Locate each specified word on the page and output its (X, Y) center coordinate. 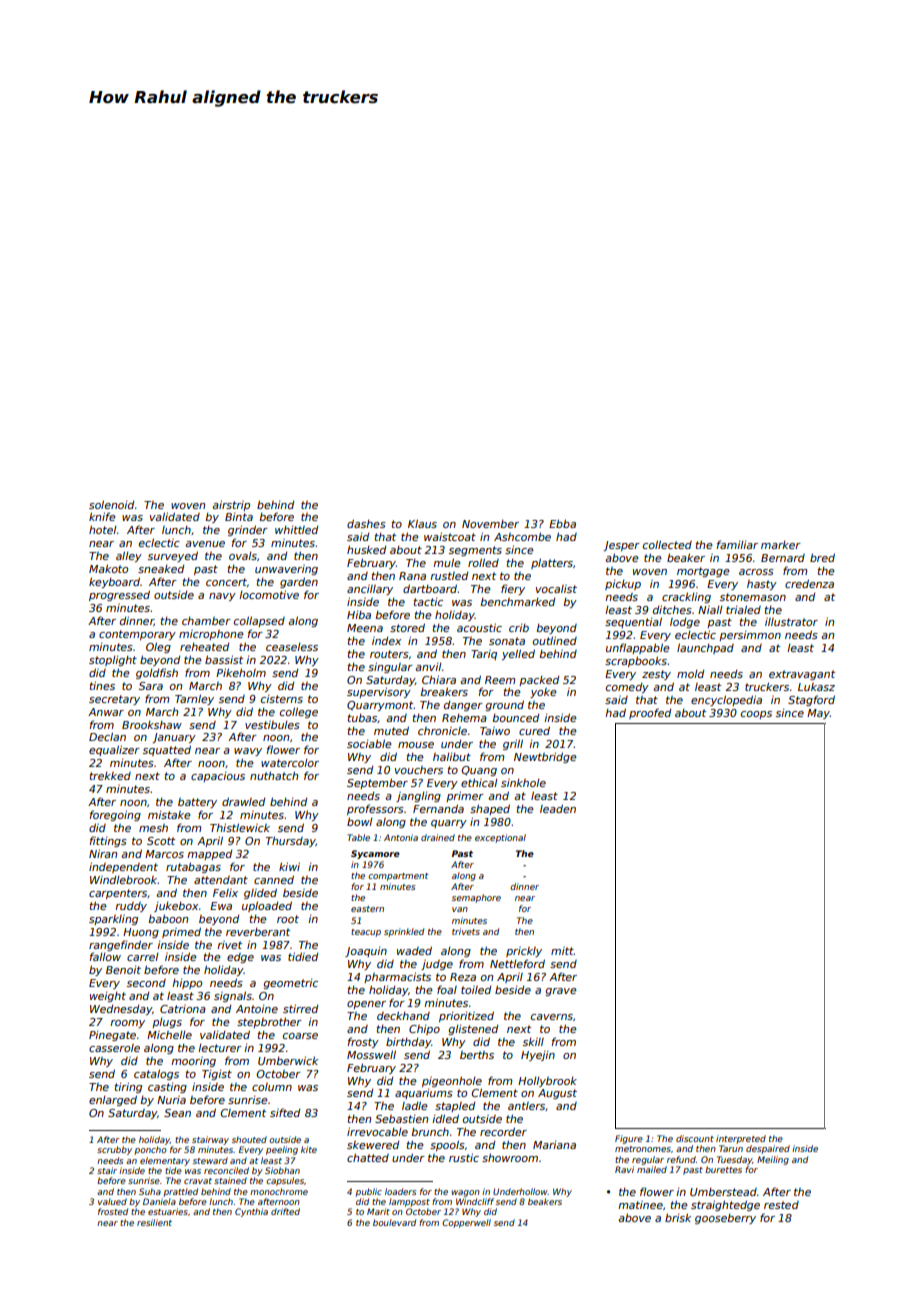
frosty (363, 1042)
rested (781, 1205)
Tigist (217, 1075)
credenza (809, 583)
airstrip (231, 505)
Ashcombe (522, 536)
